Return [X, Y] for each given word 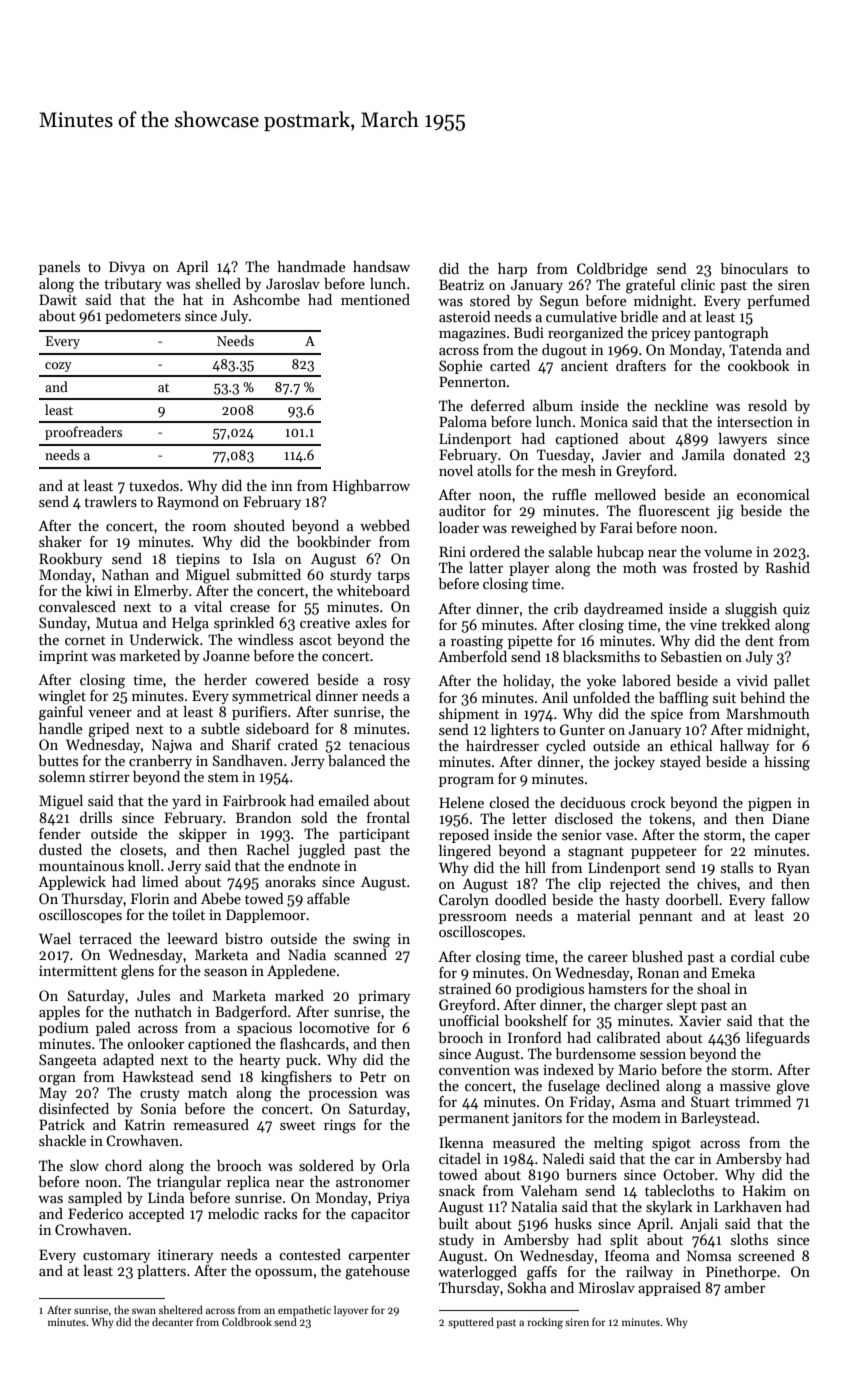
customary [116, 1257]
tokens [670, 818]
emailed [343, 800]
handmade [311, 266]
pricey [671, 334]
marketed [150, 655]
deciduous [592, 802]
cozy [58, 367]
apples [59, 1013]
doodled [521, 899]
